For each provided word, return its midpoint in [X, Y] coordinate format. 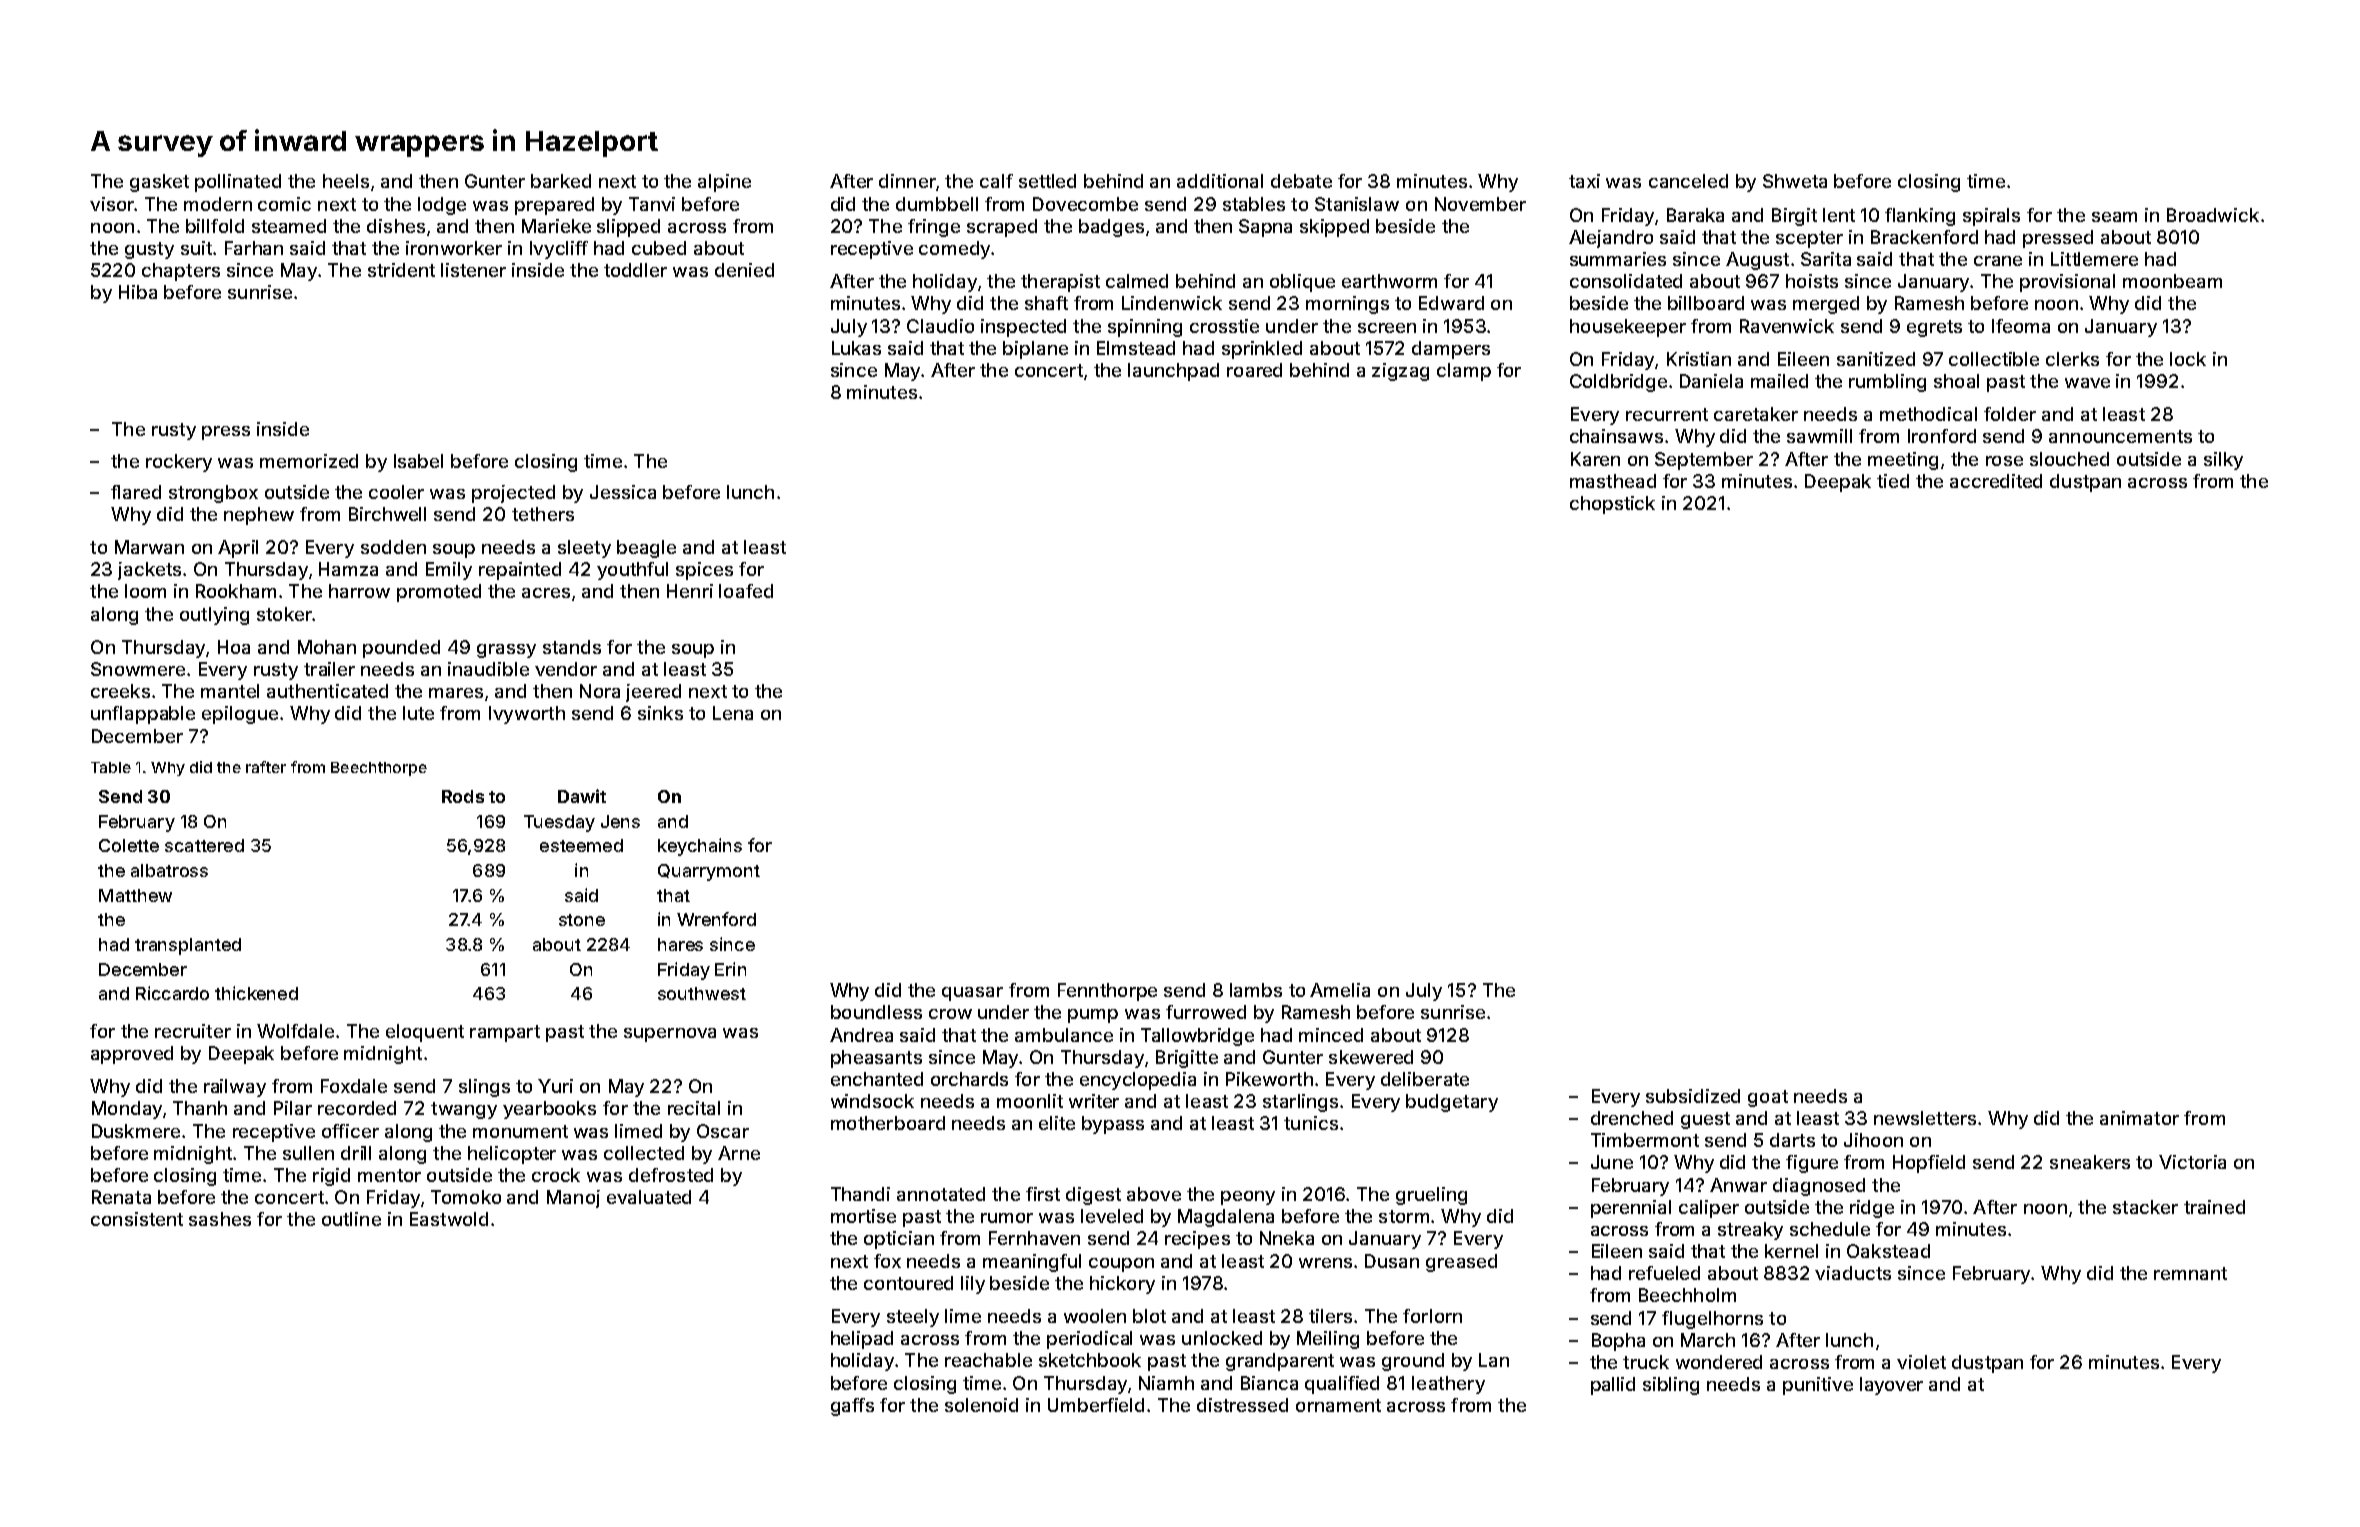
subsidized [1693, 1096]
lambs [1256, 990]
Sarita [1826, 259]
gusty [149, 250]
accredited [1996, 481]
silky [2223, 461]
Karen [1595, 459]
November [1480, 204]
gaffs [852, 1407]
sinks [660, 713]
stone [582, 920]
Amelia [1340, 990]
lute [418, 713]
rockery [179, 463]
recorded [357, 1108]
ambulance [1064, 1035]
